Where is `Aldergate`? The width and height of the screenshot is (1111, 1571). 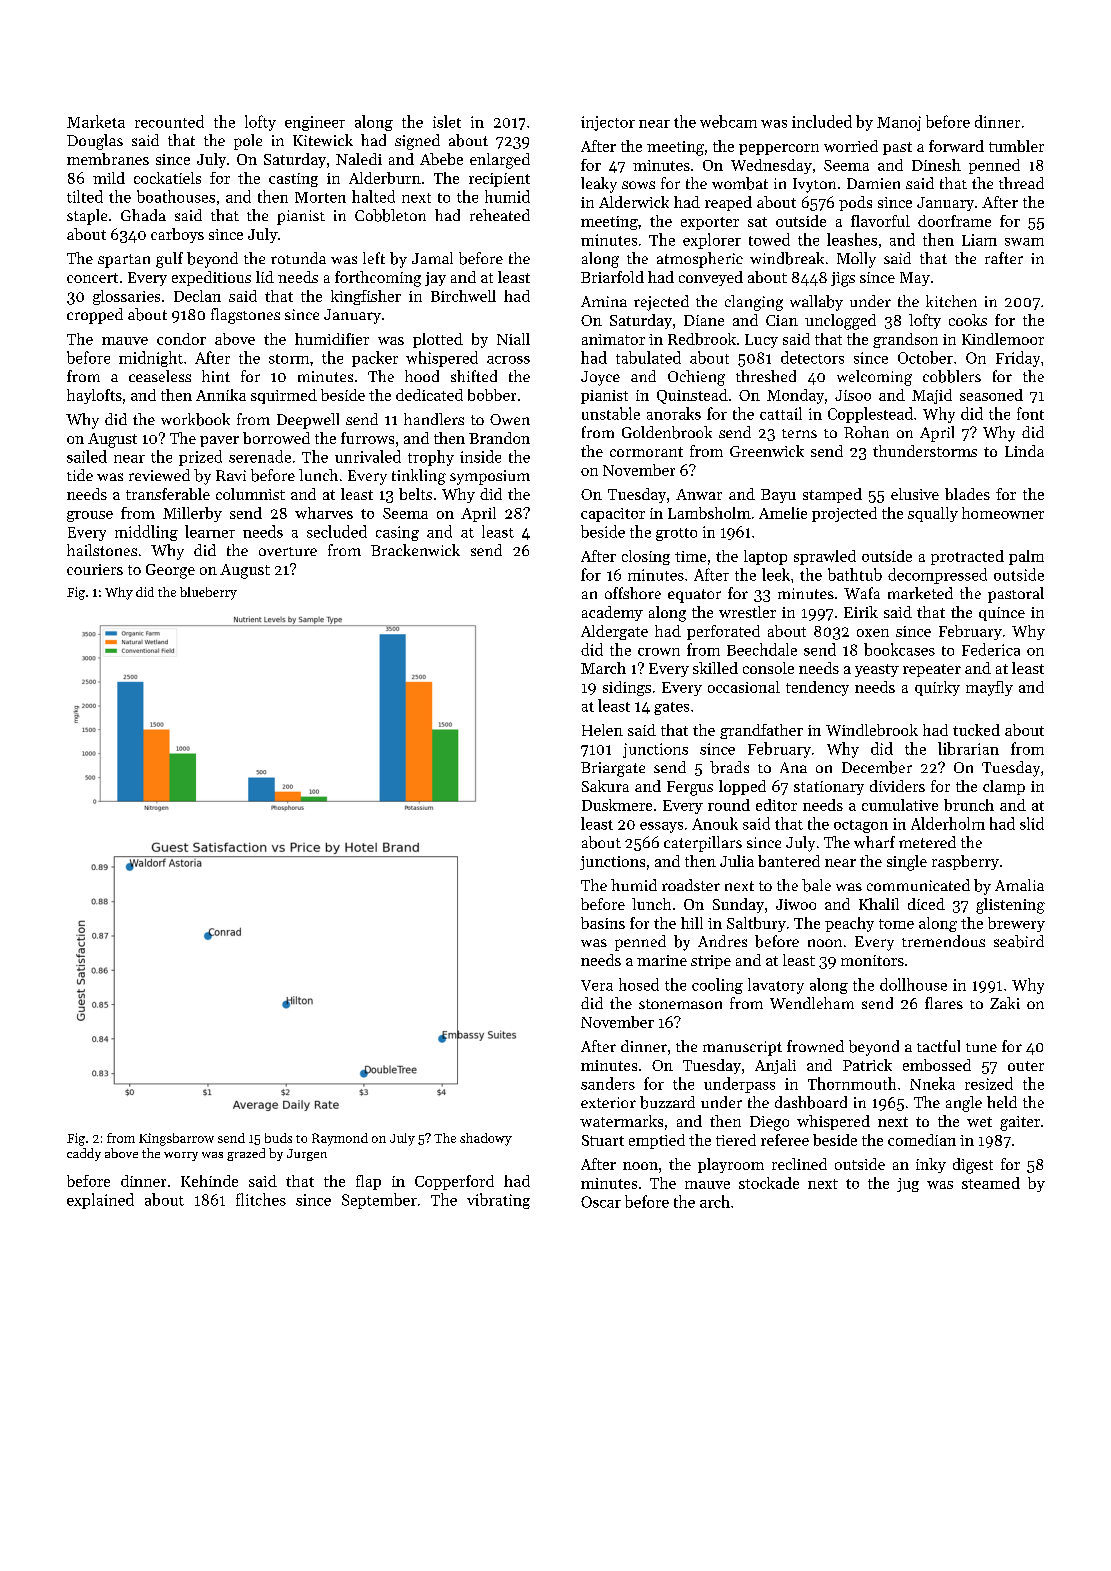
Aldergate is located at coordinates (614, 632).
